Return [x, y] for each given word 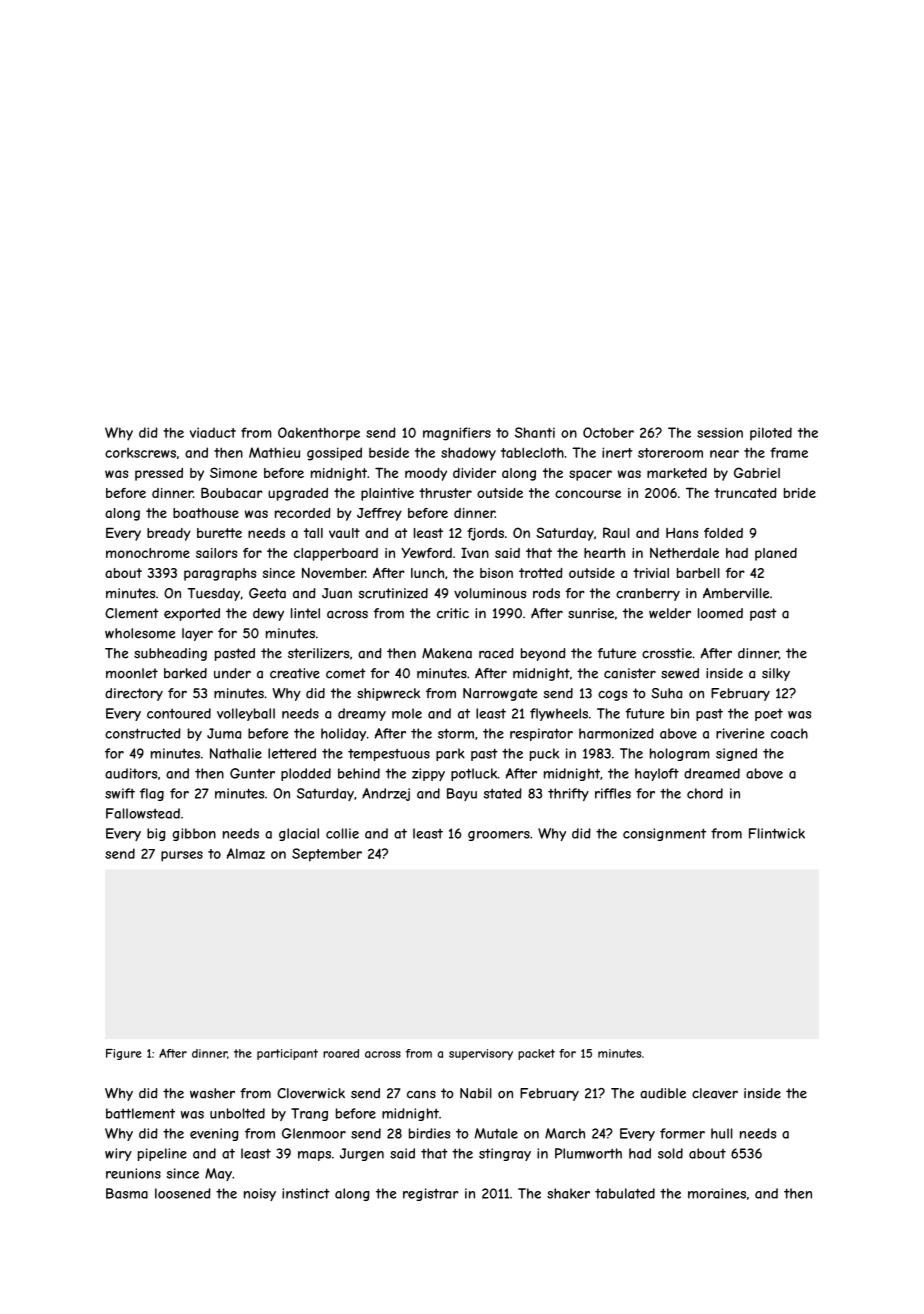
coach [789, 733]
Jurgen [362, 1154]
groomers [499, 836]
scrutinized [393, 593]
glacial [299, 834]
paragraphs [220, 574]
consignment [664, 834]
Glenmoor [314, 1133]
